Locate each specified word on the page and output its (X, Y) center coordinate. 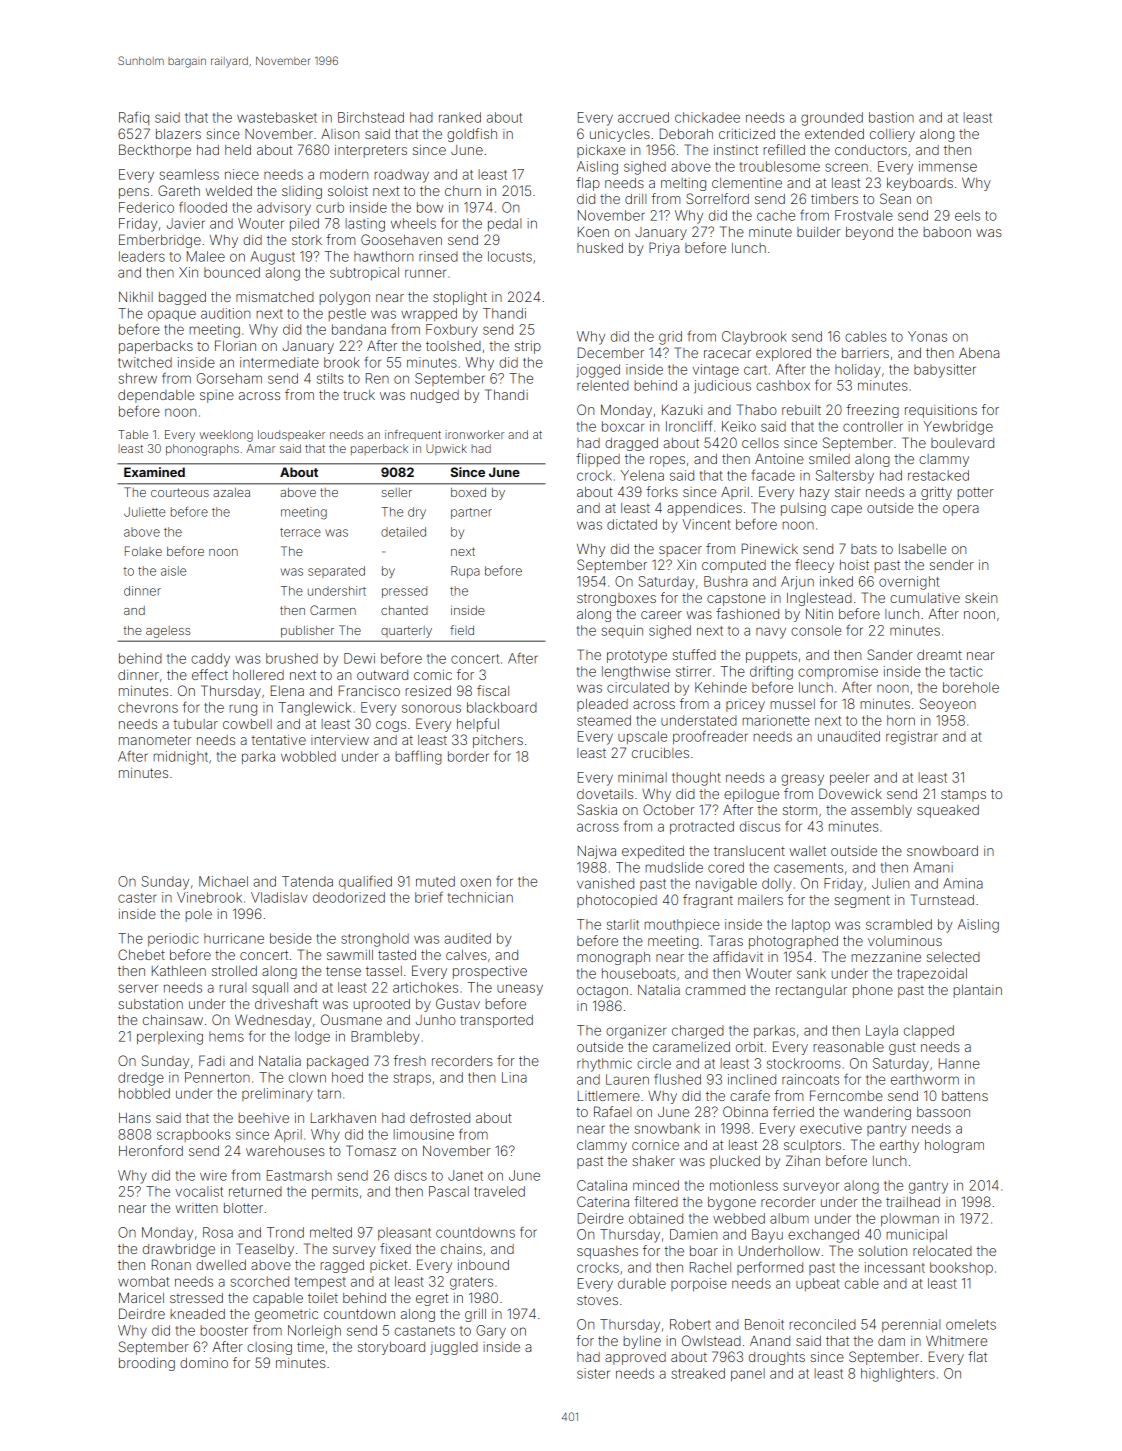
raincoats (810, 1079)
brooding (147, 1364)
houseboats (639, 973)
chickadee (707, 117)
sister (593, 1373)
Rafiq (134, 118)
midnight (181, 758)
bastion (891, 117)
